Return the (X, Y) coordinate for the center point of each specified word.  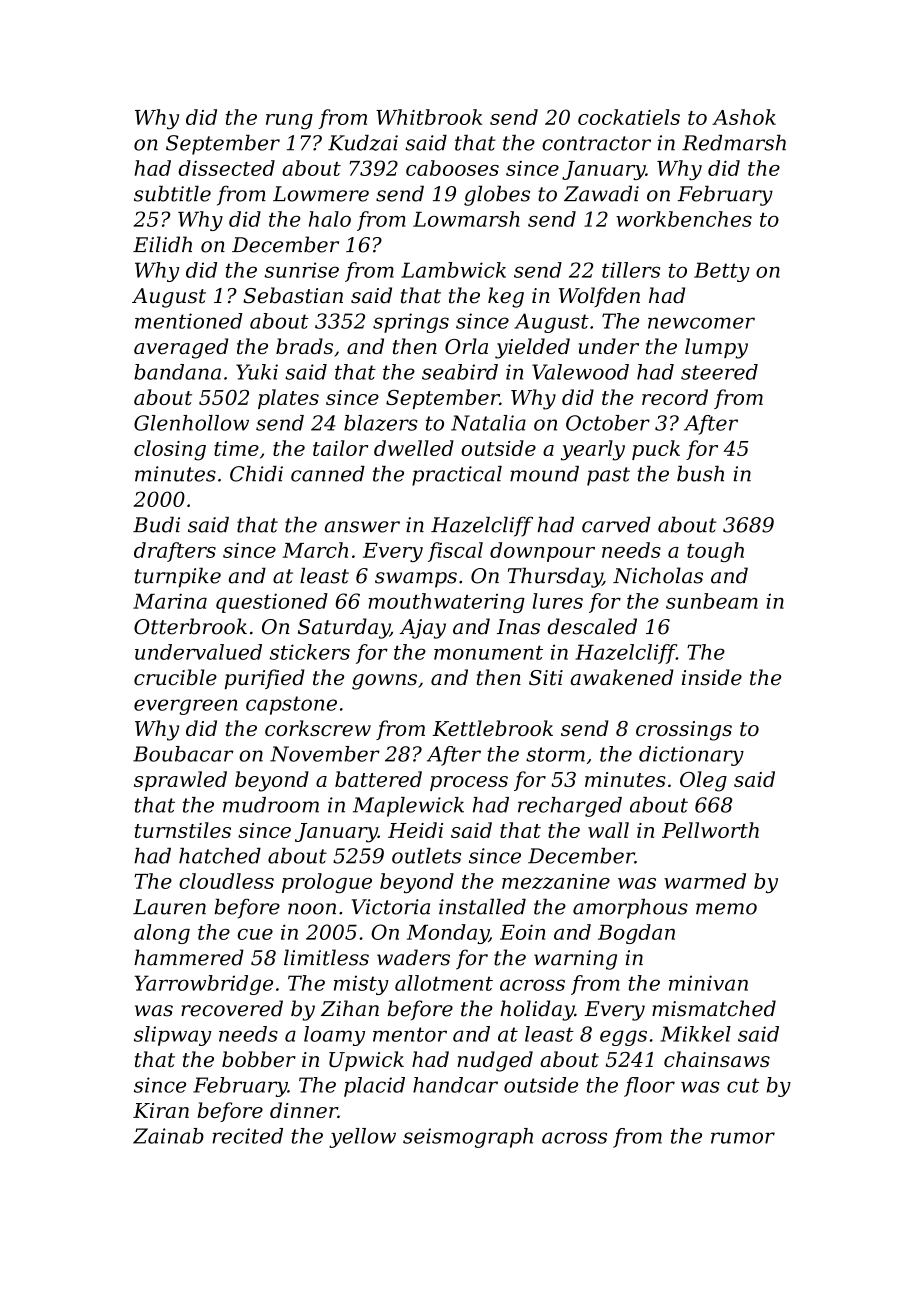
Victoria (391, 907)
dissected (226, 168)
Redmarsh (734, 143)
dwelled (414, 448)
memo (726, 909)
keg (506, 297)
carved (616, 524)
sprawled (180, 781)
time (236, 448)
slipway (172, 1036)
